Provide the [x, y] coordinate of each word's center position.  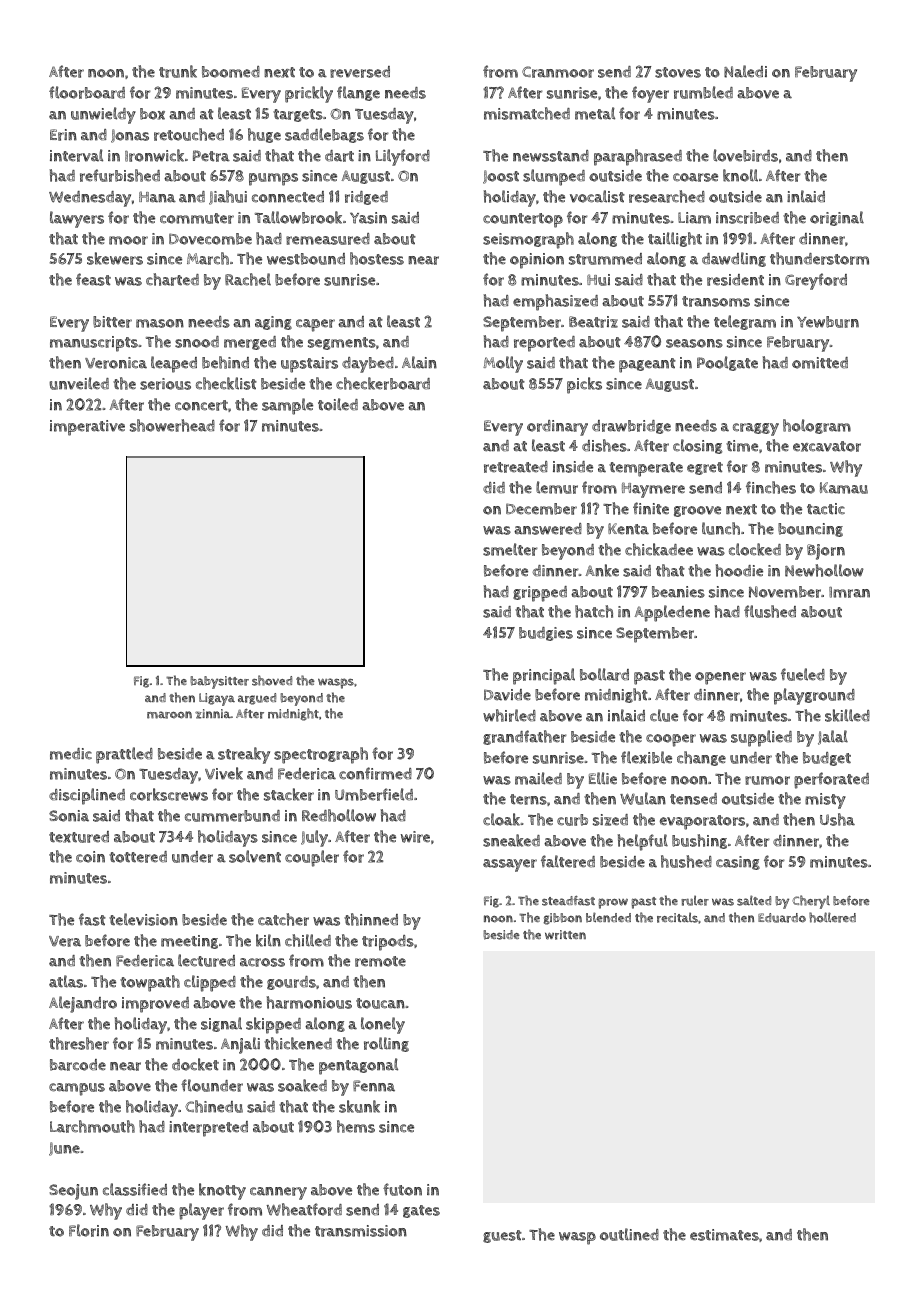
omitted [820, 363]
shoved [272, 680]
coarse [695, 177]
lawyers [77, 219]
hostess [377, 258]
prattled [124, 755]
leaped [174, 364]
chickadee [659, 549]
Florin [89, 1230]
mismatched [527, 113]
